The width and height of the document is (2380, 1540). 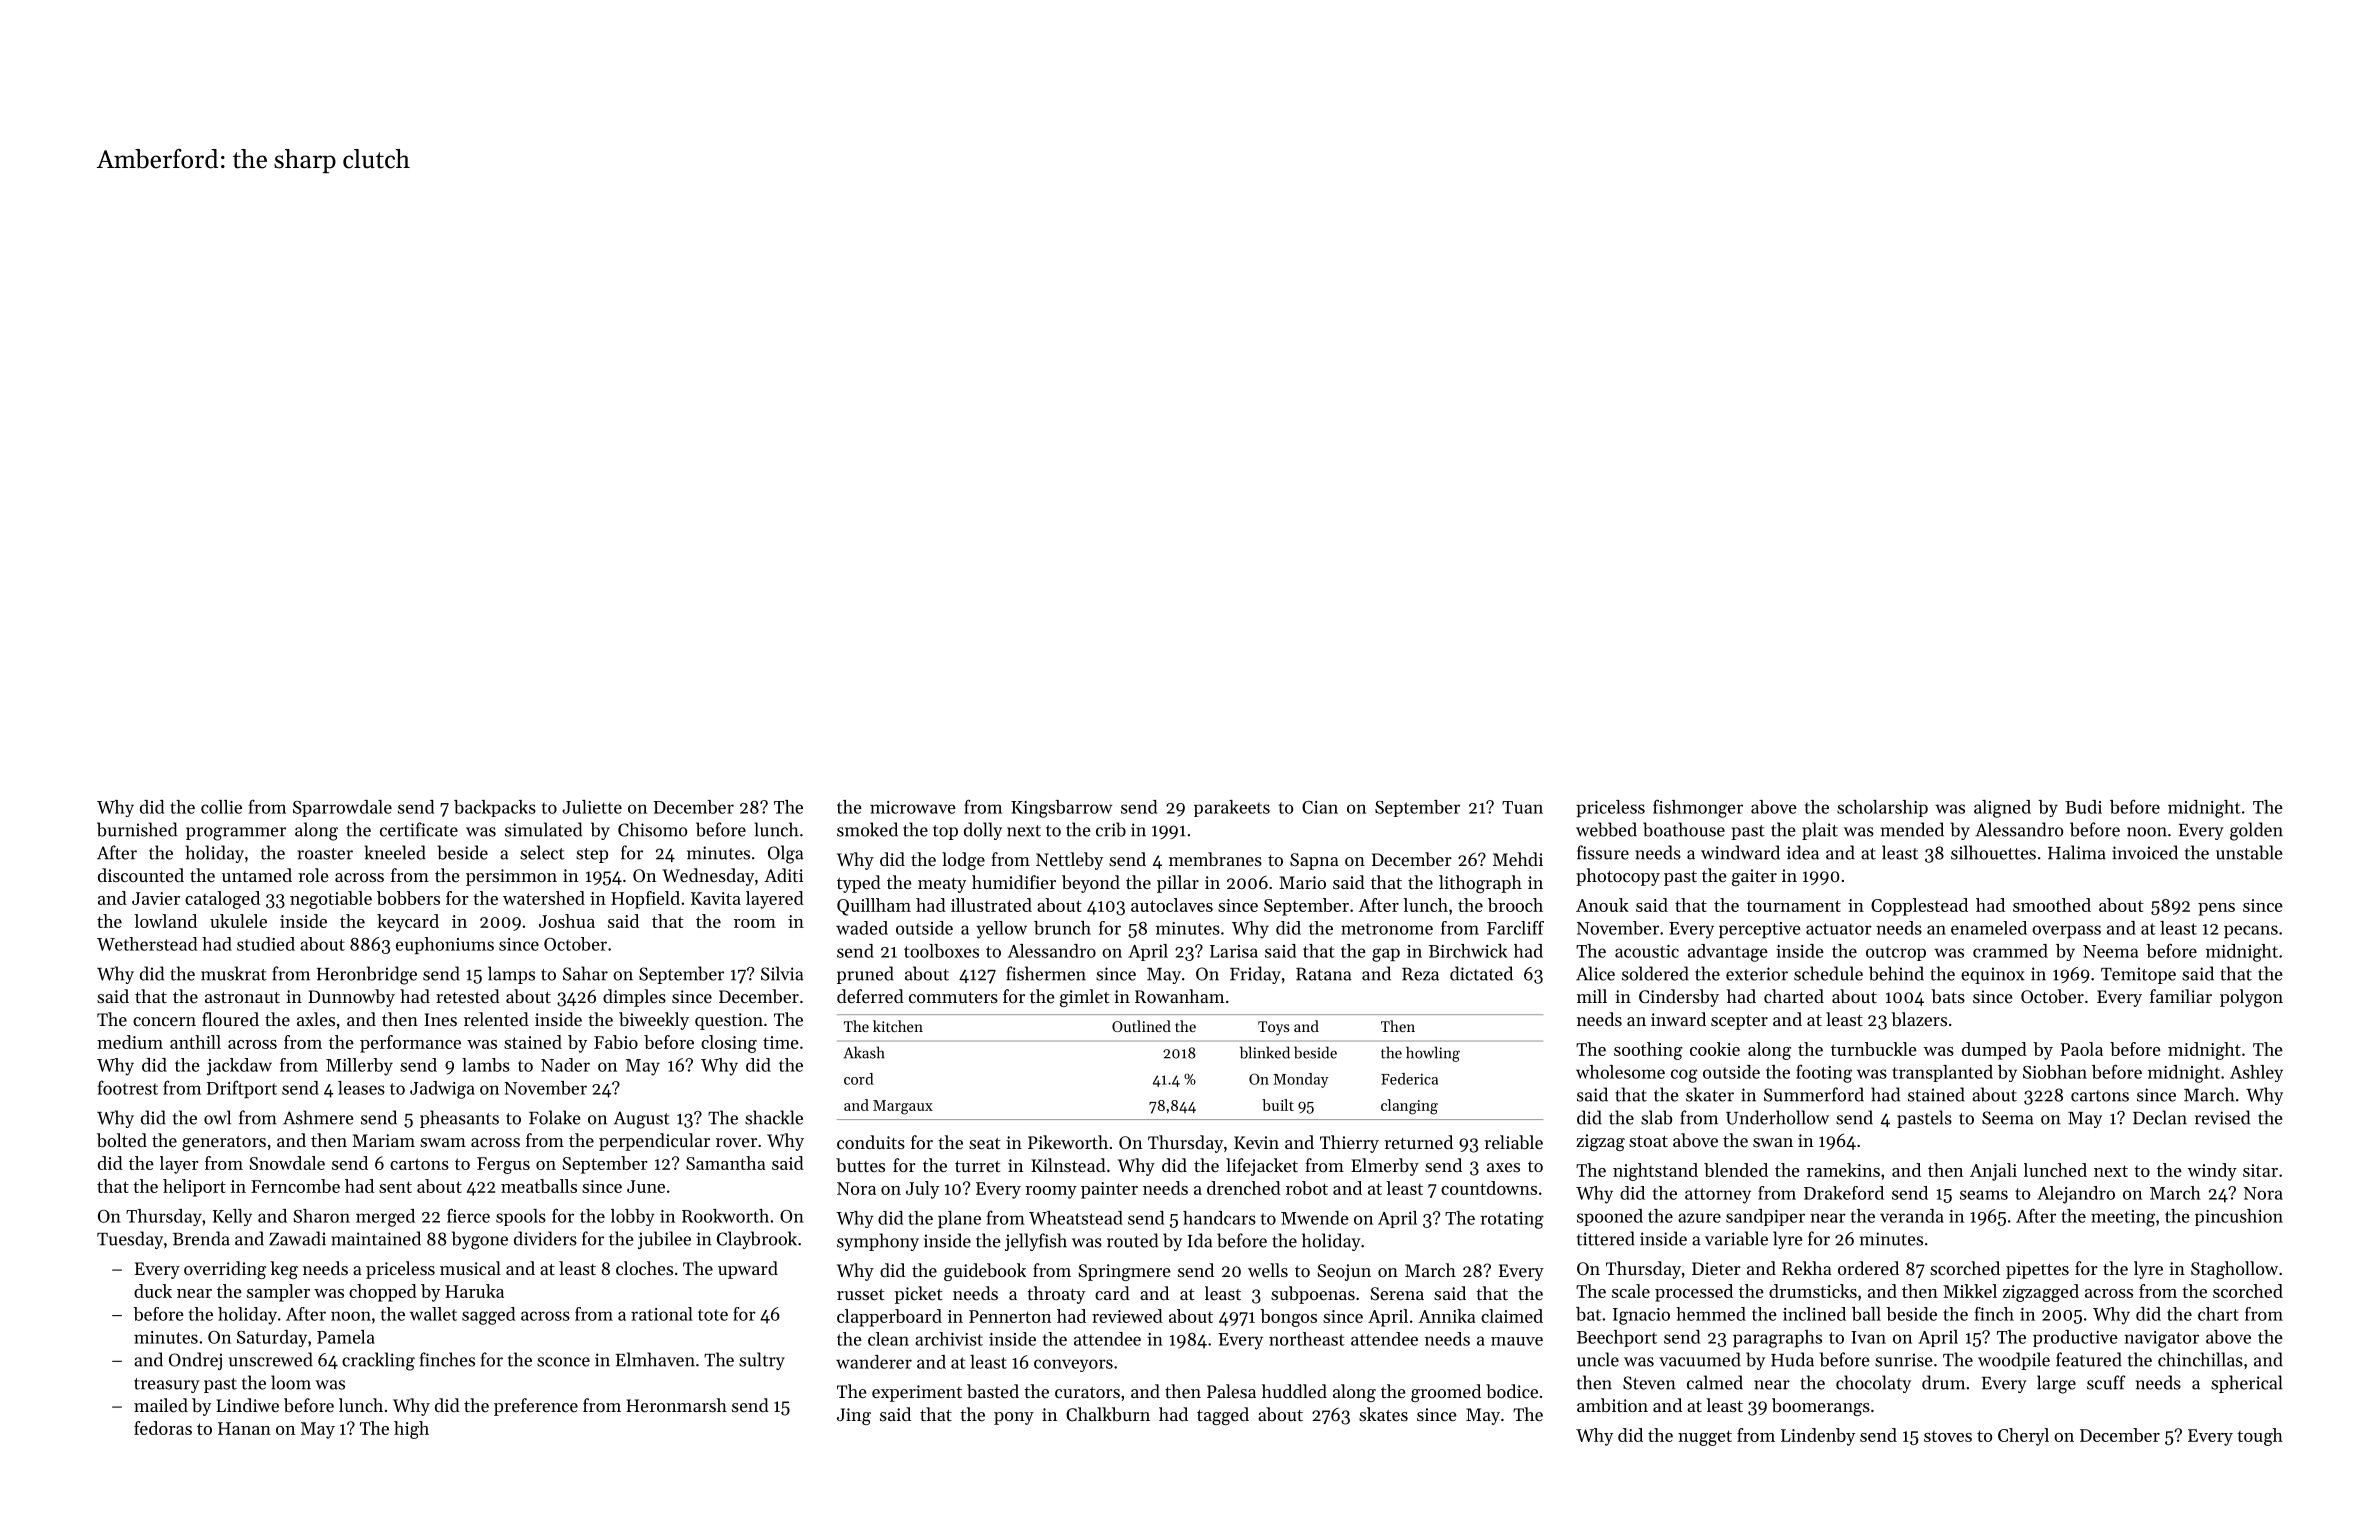 I want to click on collie, so click(x=221, y=807).
